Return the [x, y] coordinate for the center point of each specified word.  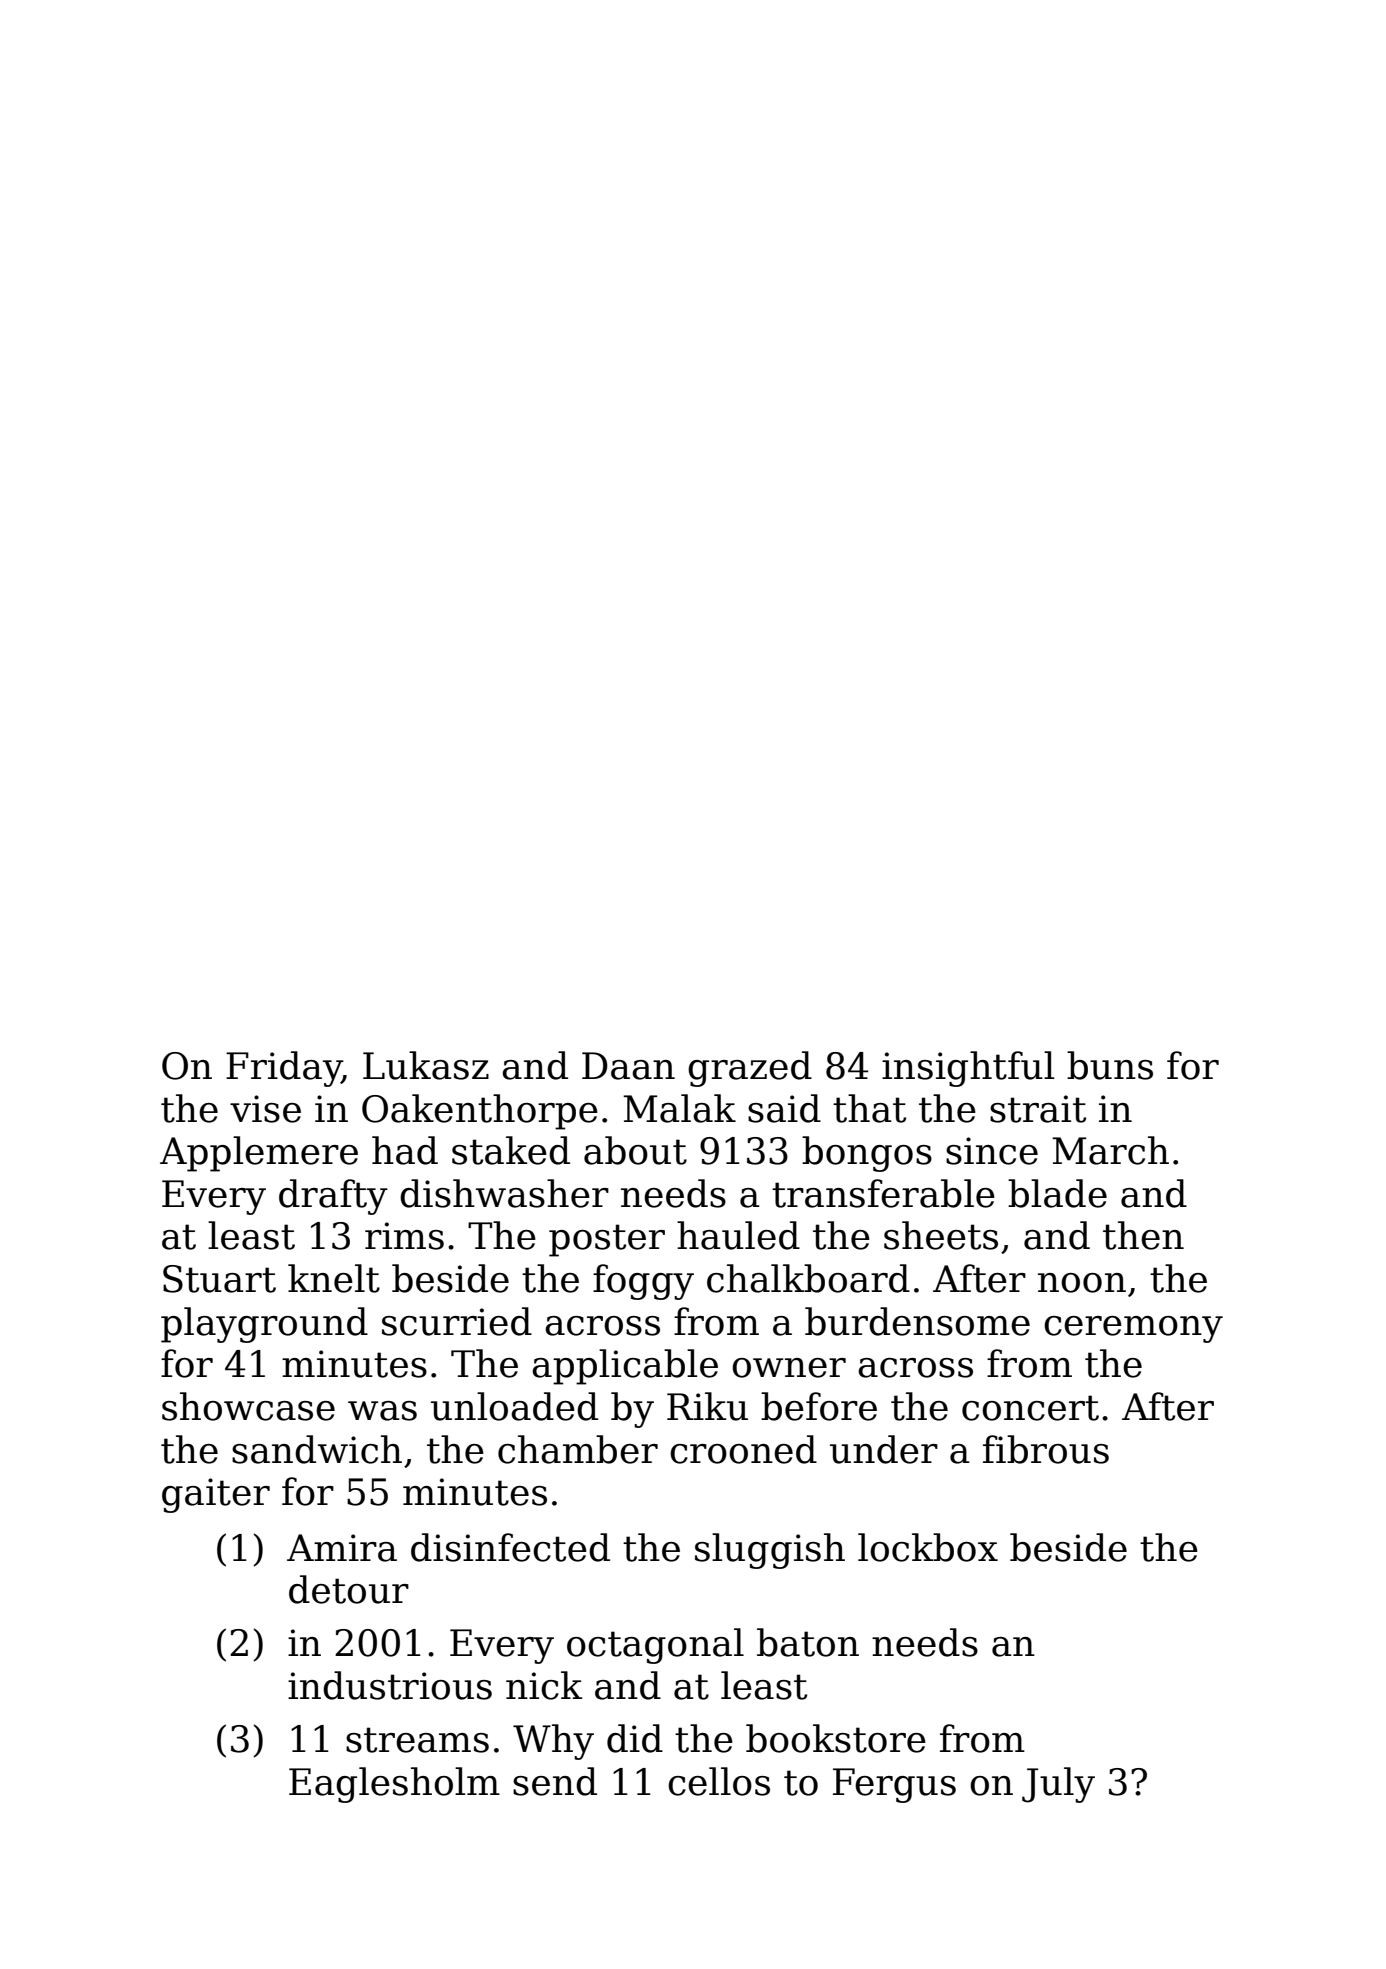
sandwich [317, 1449]
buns [1110, 1065]
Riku [707, 1406]
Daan [628, 1066]
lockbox [928, 1547]
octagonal [655, 1646]
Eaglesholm [394, 1785]
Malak [679, 1108]
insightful [968, 1069]
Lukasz [426, 1065]
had [405, 1150]
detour [349, 1589]
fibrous [1046, 1449]
